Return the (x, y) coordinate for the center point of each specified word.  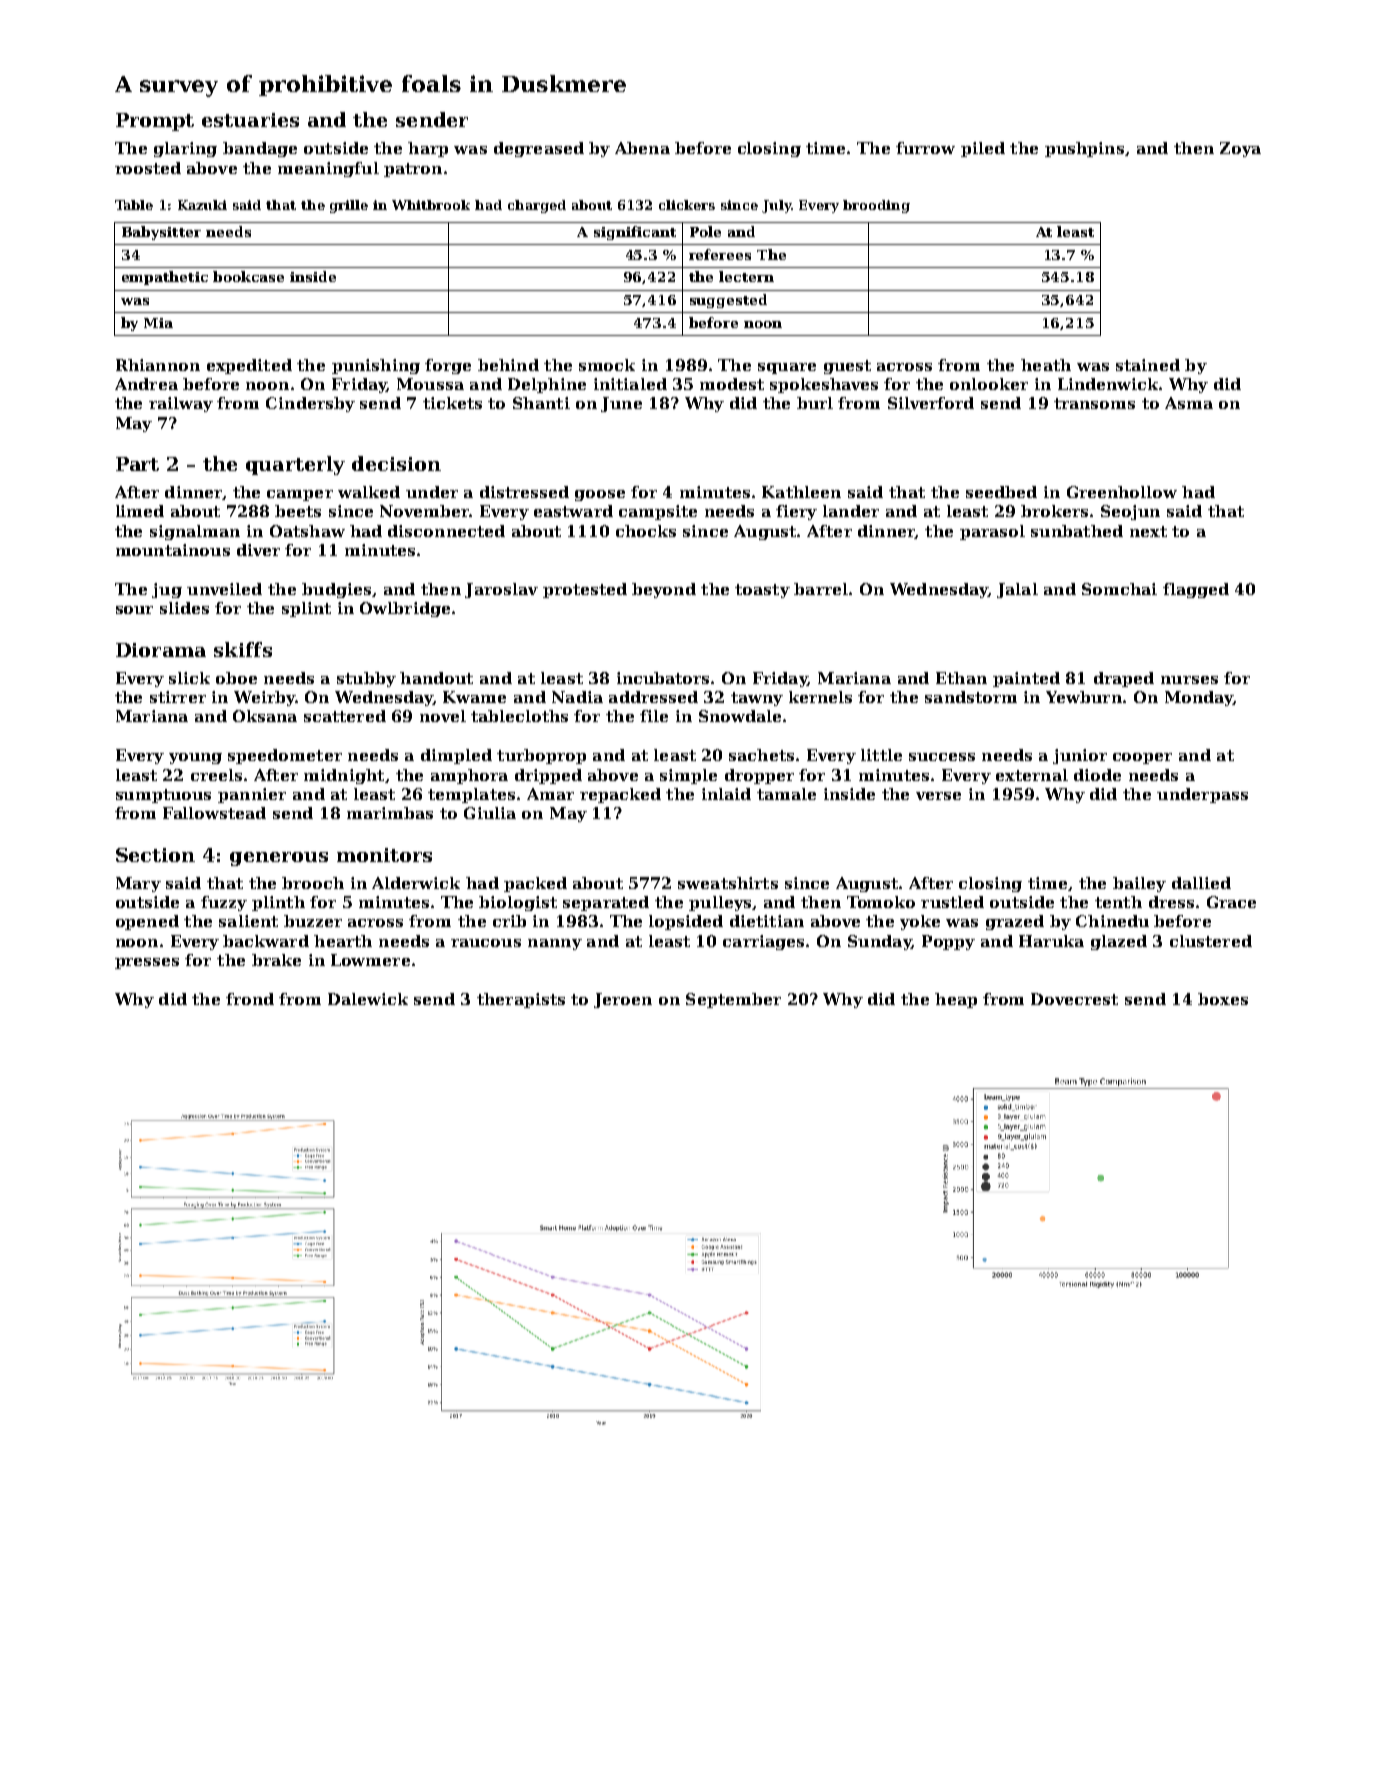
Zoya (1240, 149)
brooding (876, 206)
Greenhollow (1122, 492)
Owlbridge (405, 609)
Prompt (155, 122)
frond (250, 999)
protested (585, 590)
